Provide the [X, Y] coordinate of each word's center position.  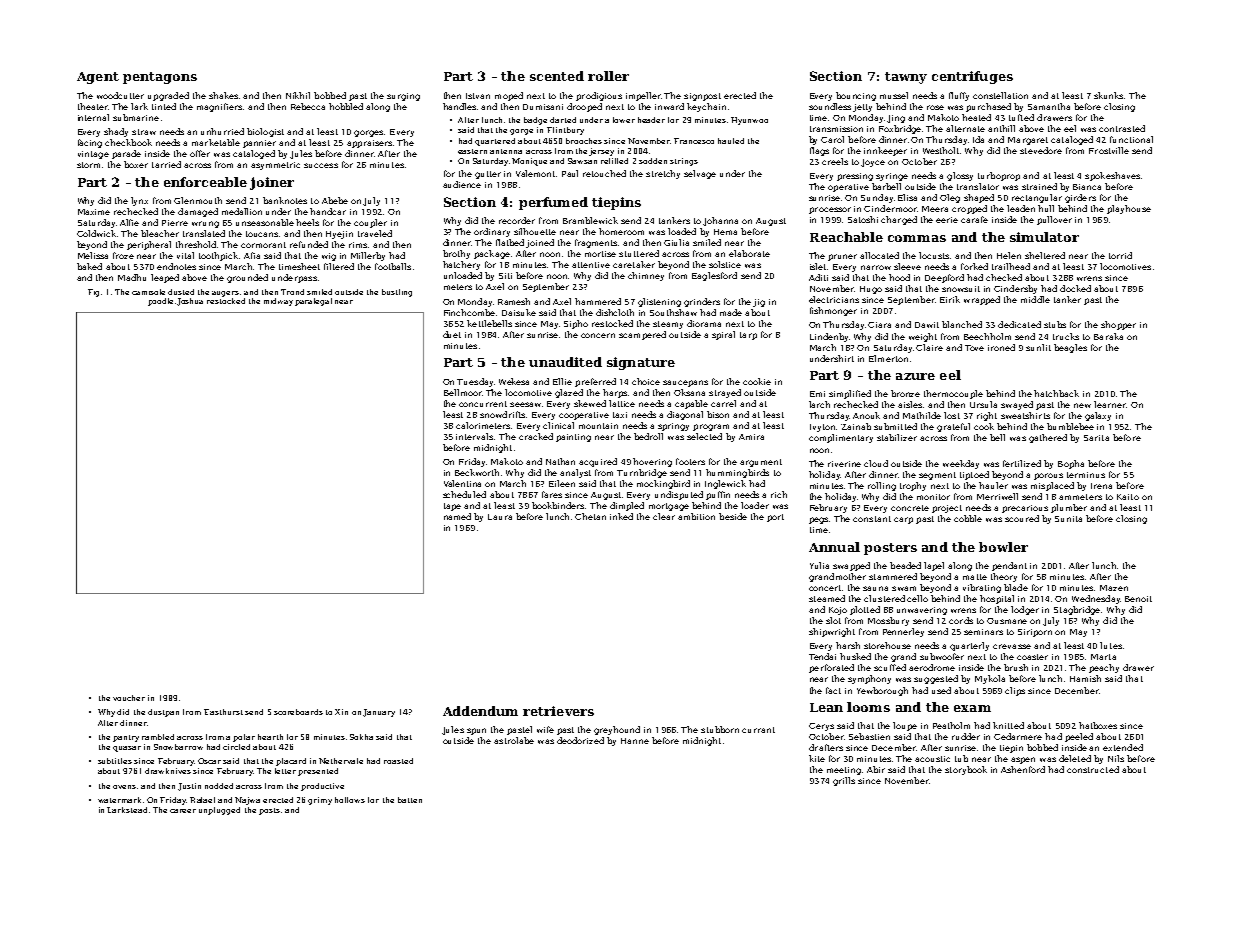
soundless [830, 106]
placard [291, 762]
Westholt [941, 150]
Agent [98, 78]
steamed [827, 598]
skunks [1108, 95]
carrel [723, 403]
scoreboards [298, 712]
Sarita [1096, 438]
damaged [198, 212]
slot [833, 620]
